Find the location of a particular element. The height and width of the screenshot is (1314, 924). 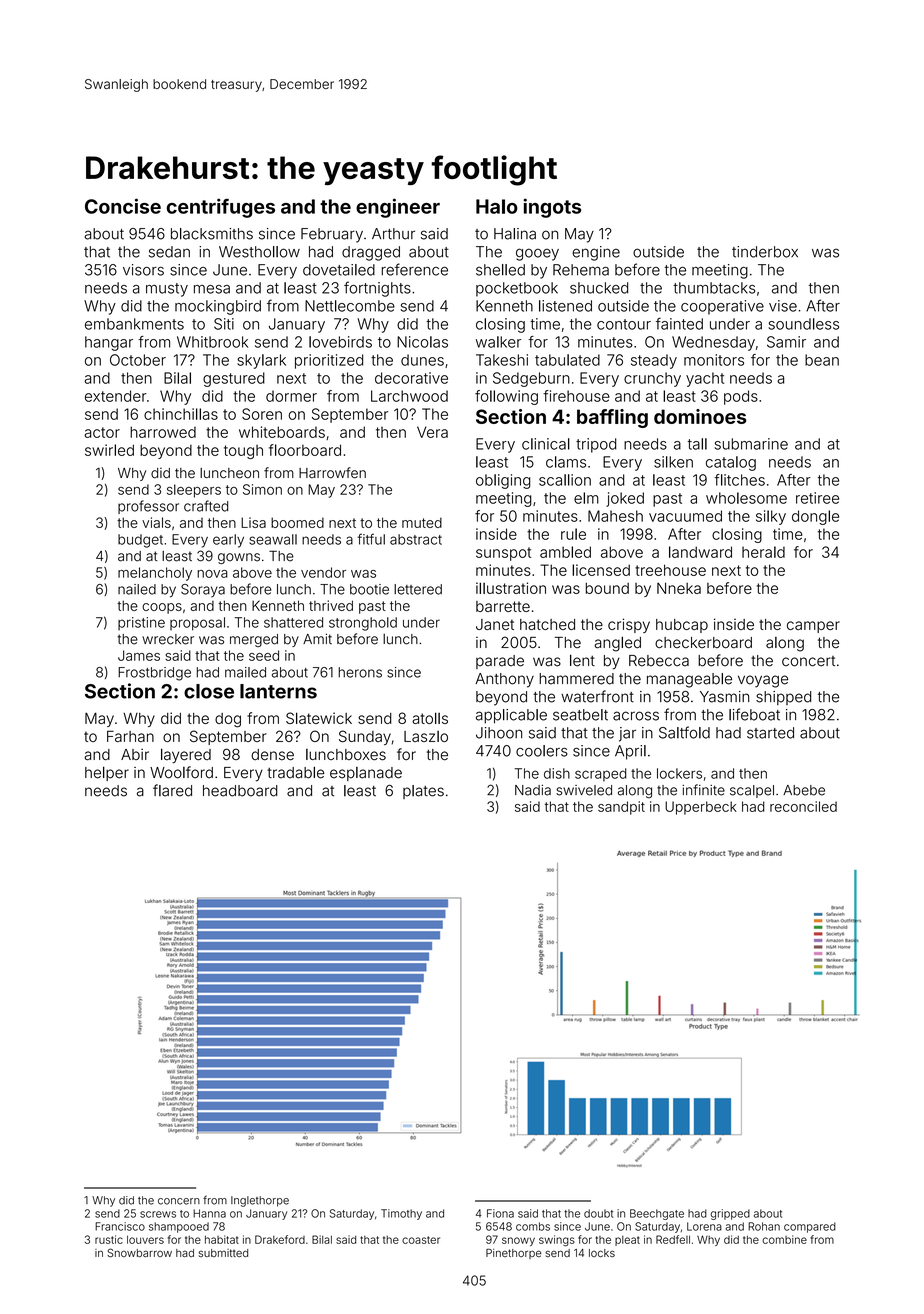

centrifuges is located at coordinates (221, 208).
